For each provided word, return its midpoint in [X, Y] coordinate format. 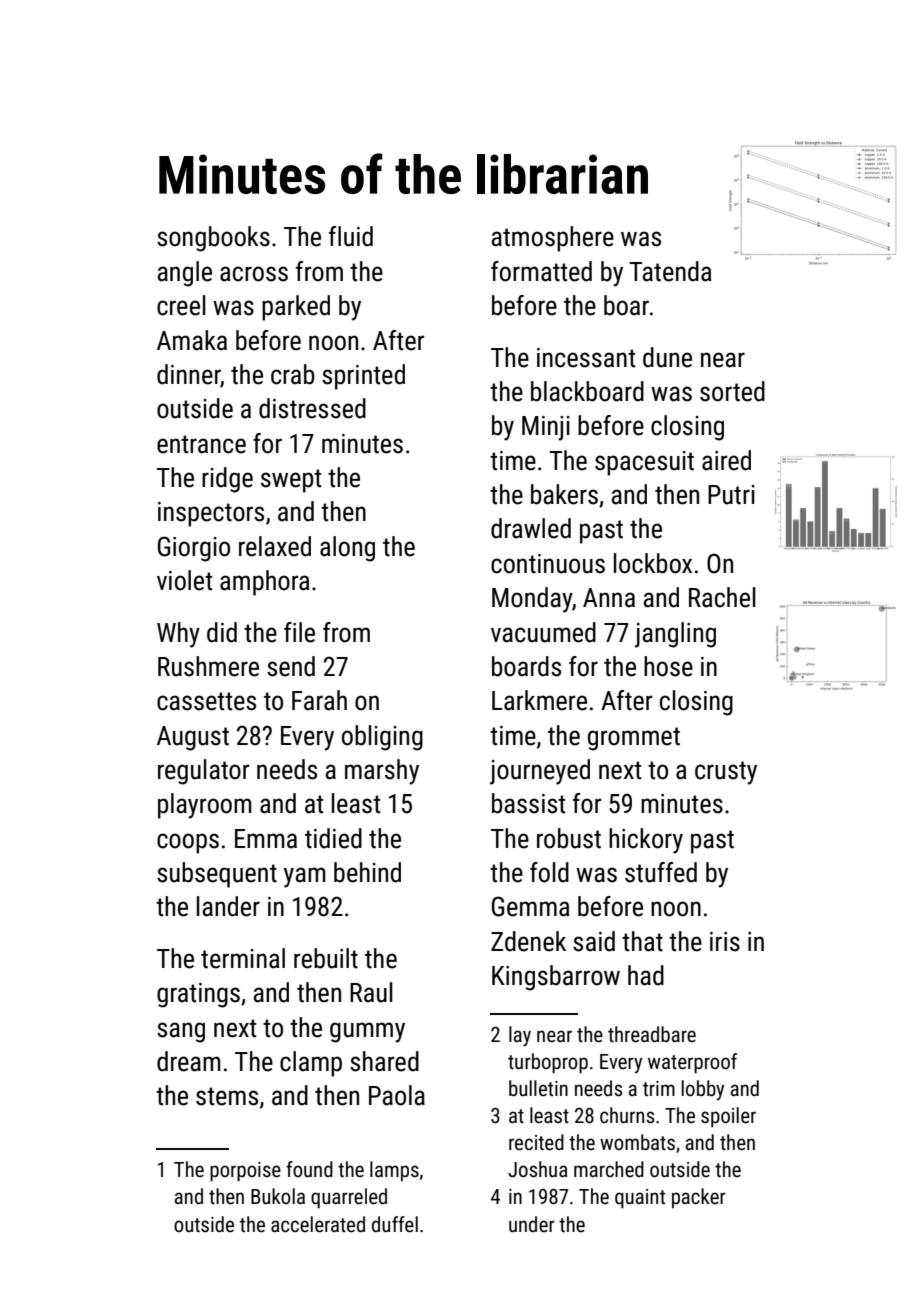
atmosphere [552, 239]
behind [367, 872]
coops [188, 843]
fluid [351, 236]
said [594, 941]
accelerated [318, 1224]
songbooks [213, 239]
